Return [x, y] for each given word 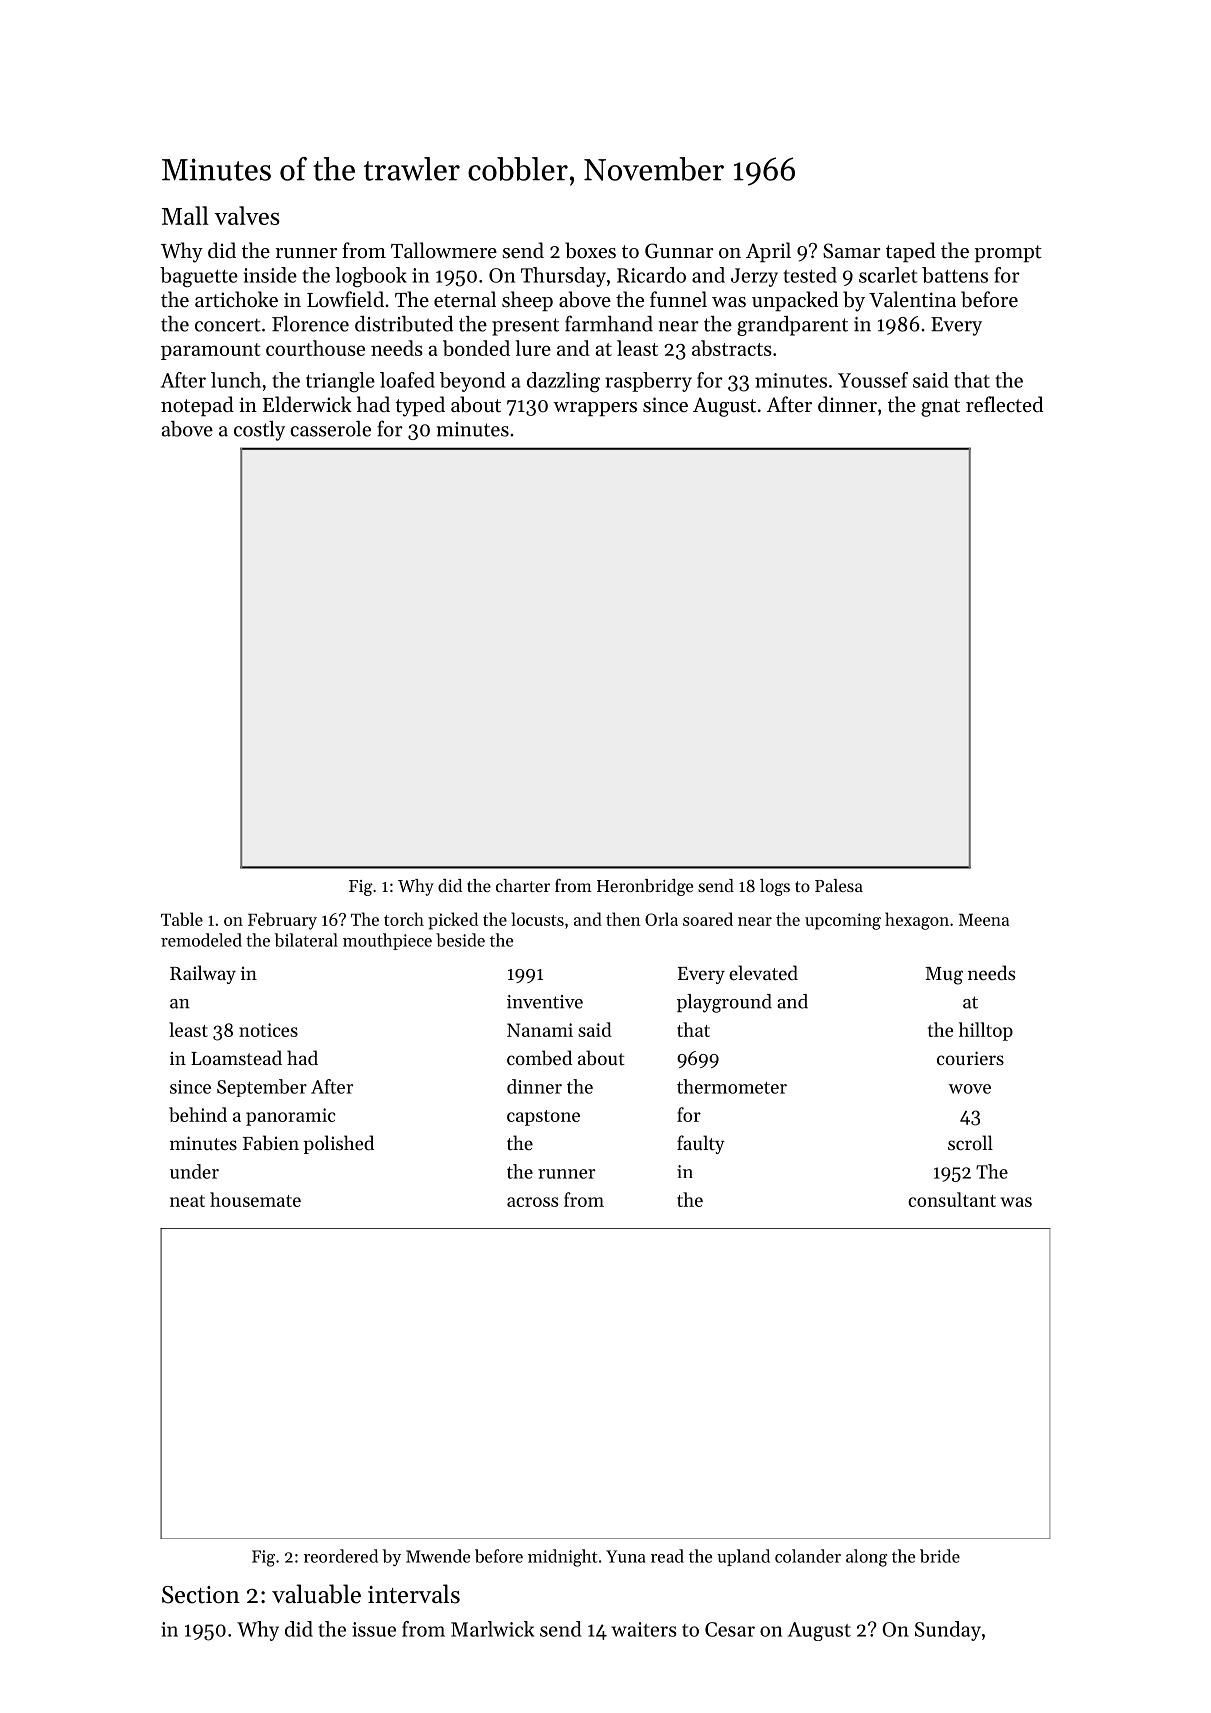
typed [420, 406]
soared [708, 919]
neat [187, 1201]
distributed [404, 324]
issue [374, 1629]
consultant [952, 1199]
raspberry [648, 382]
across [532, 1202]
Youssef [873, 380]
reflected [1004, 404]
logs [775, 887]
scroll [970, 1142]
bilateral [306, 940]
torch [404, 919]
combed [539, 1058]
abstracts [732, 348]
